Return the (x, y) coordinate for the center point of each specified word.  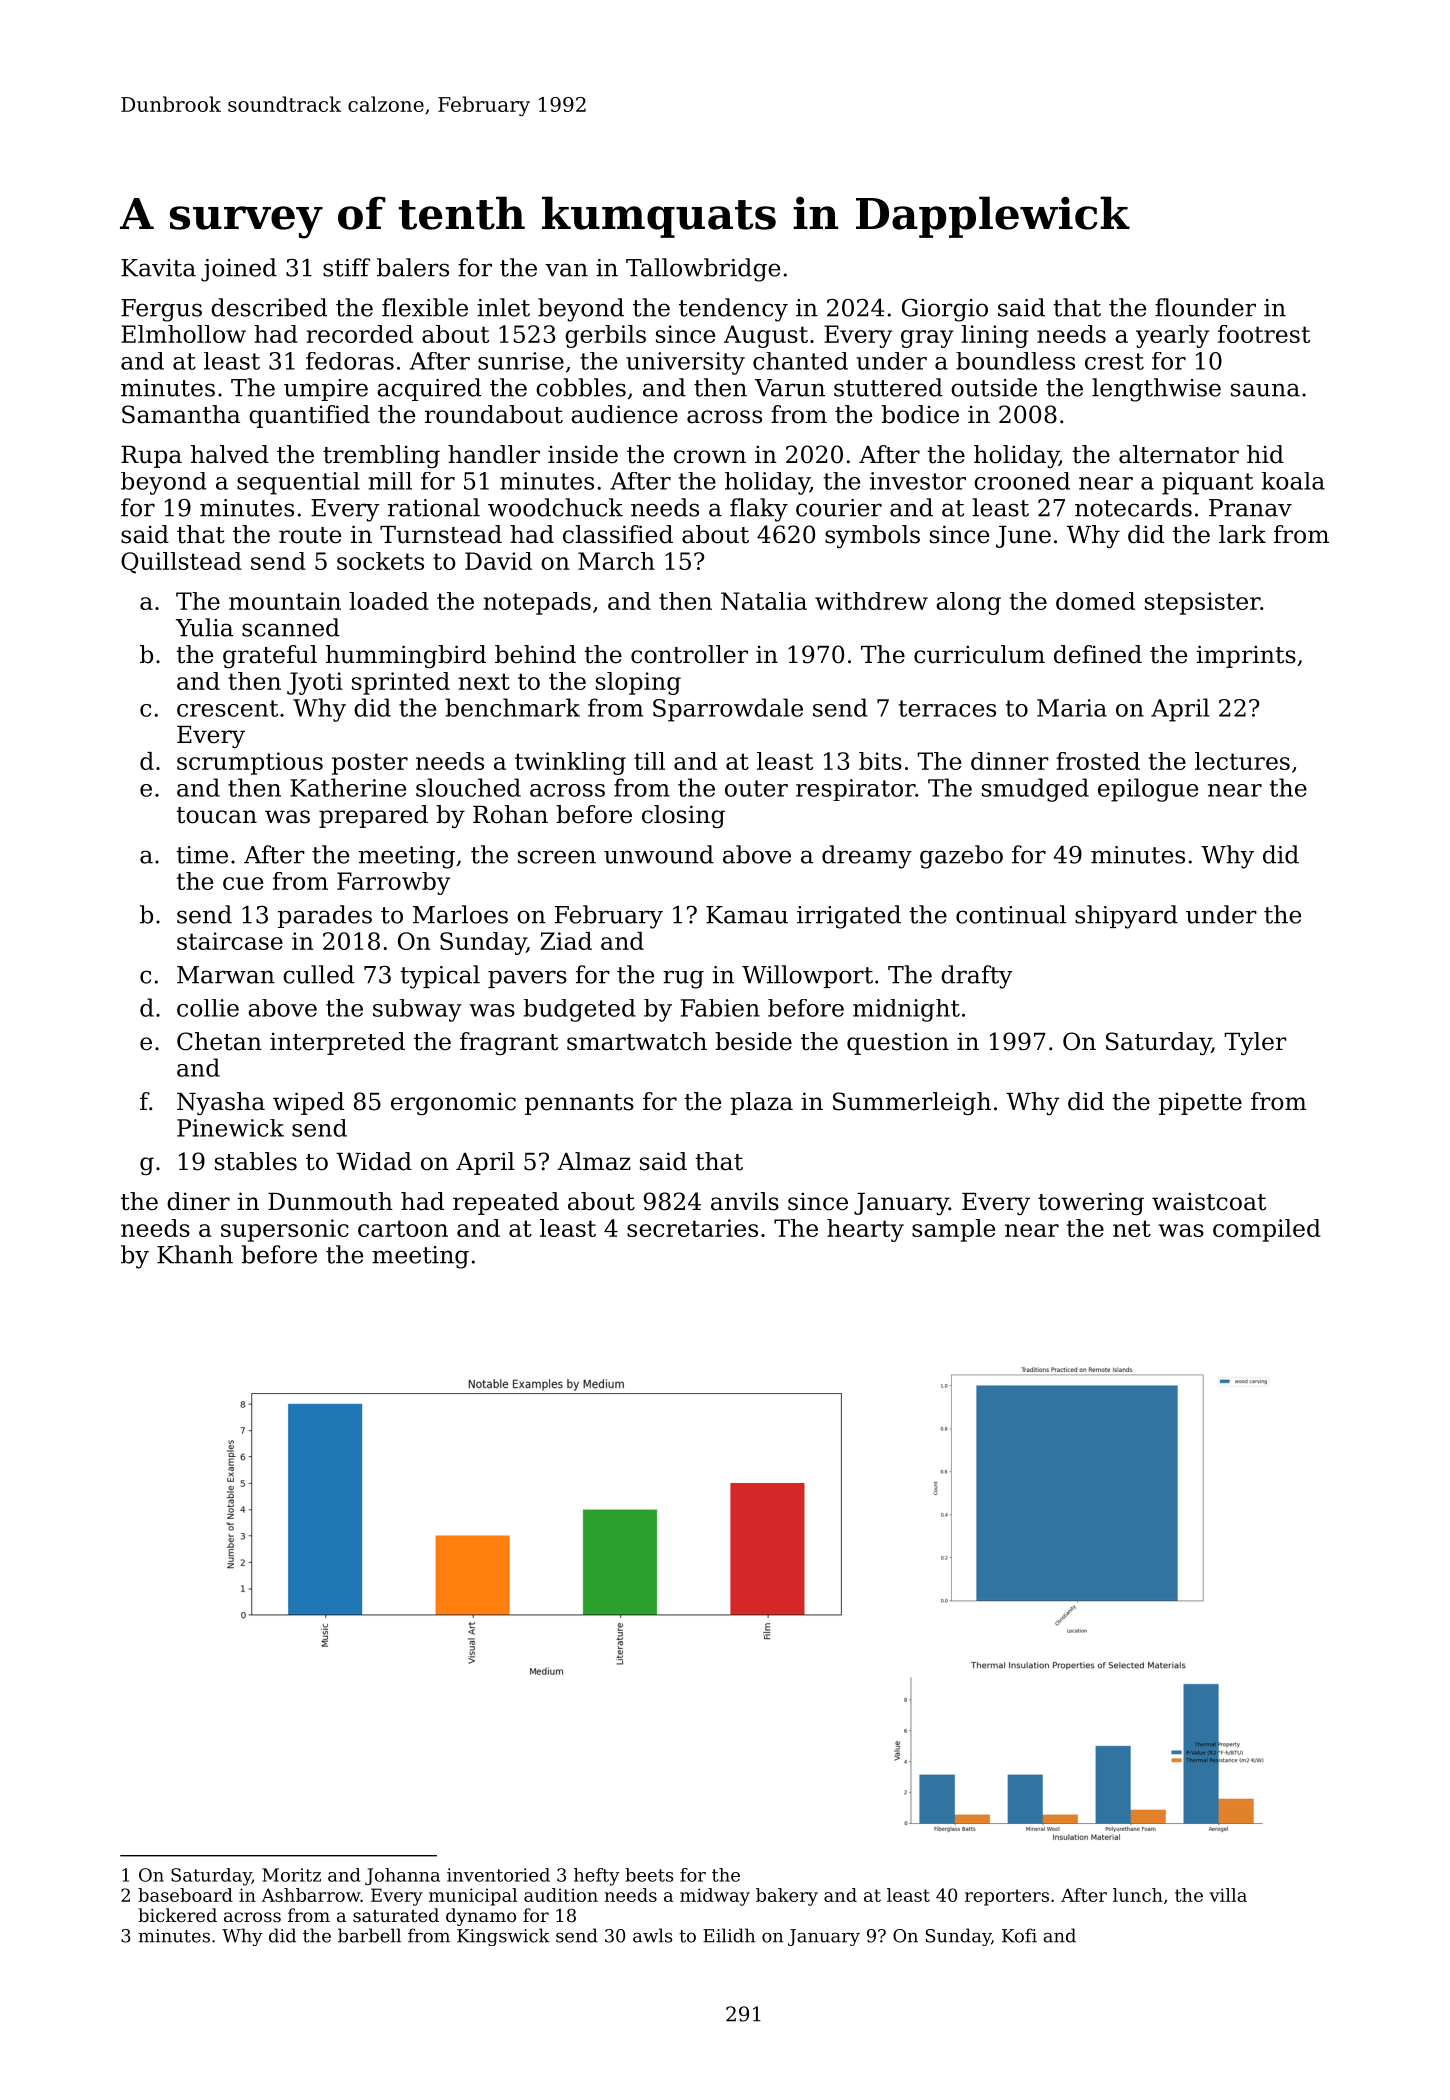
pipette (1200, 1103)
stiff (346, 267)
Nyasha (221, 1103)
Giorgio (945, 310)
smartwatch (637, 1041)
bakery (787, 1897)
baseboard (185, 1895)
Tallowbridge (703, 270)
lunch (1138, 1895)
